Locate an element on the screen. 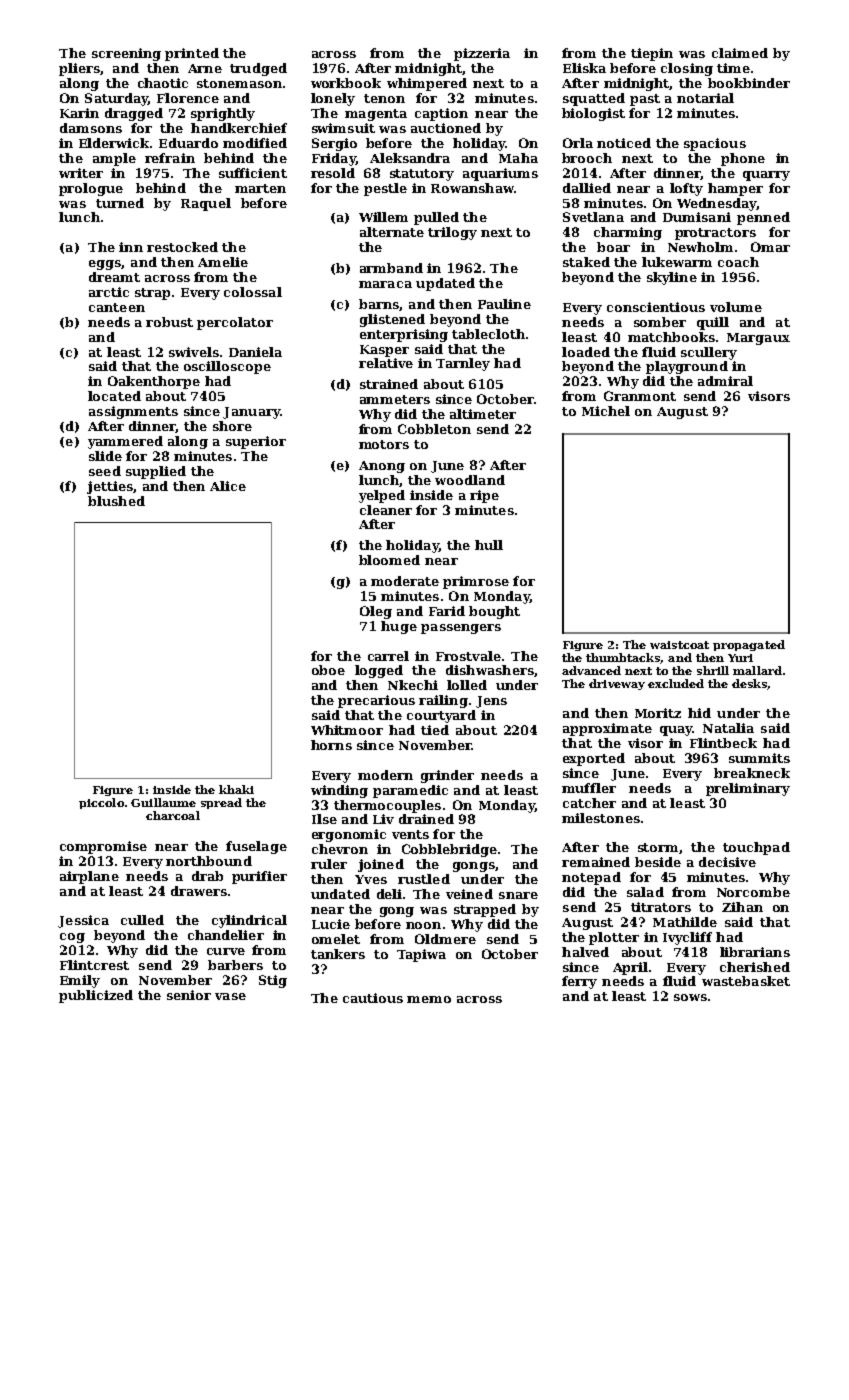  screening is located at coordinates (126, 54).
